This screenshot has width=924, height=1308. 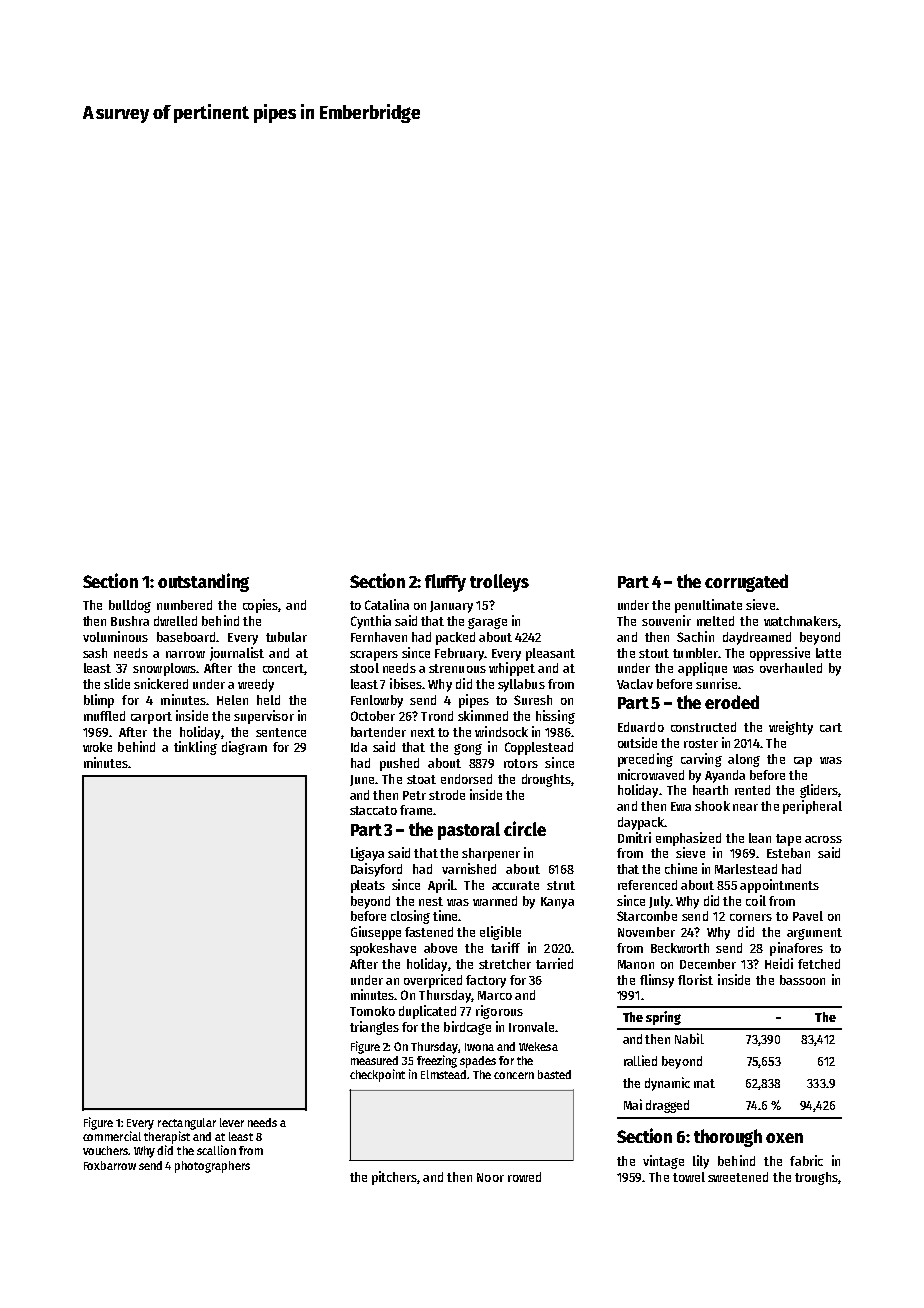 What do you see at coordinates (784, 1138) in the screenshot?
I see `oxen` at bounding box center [784, 1138].
